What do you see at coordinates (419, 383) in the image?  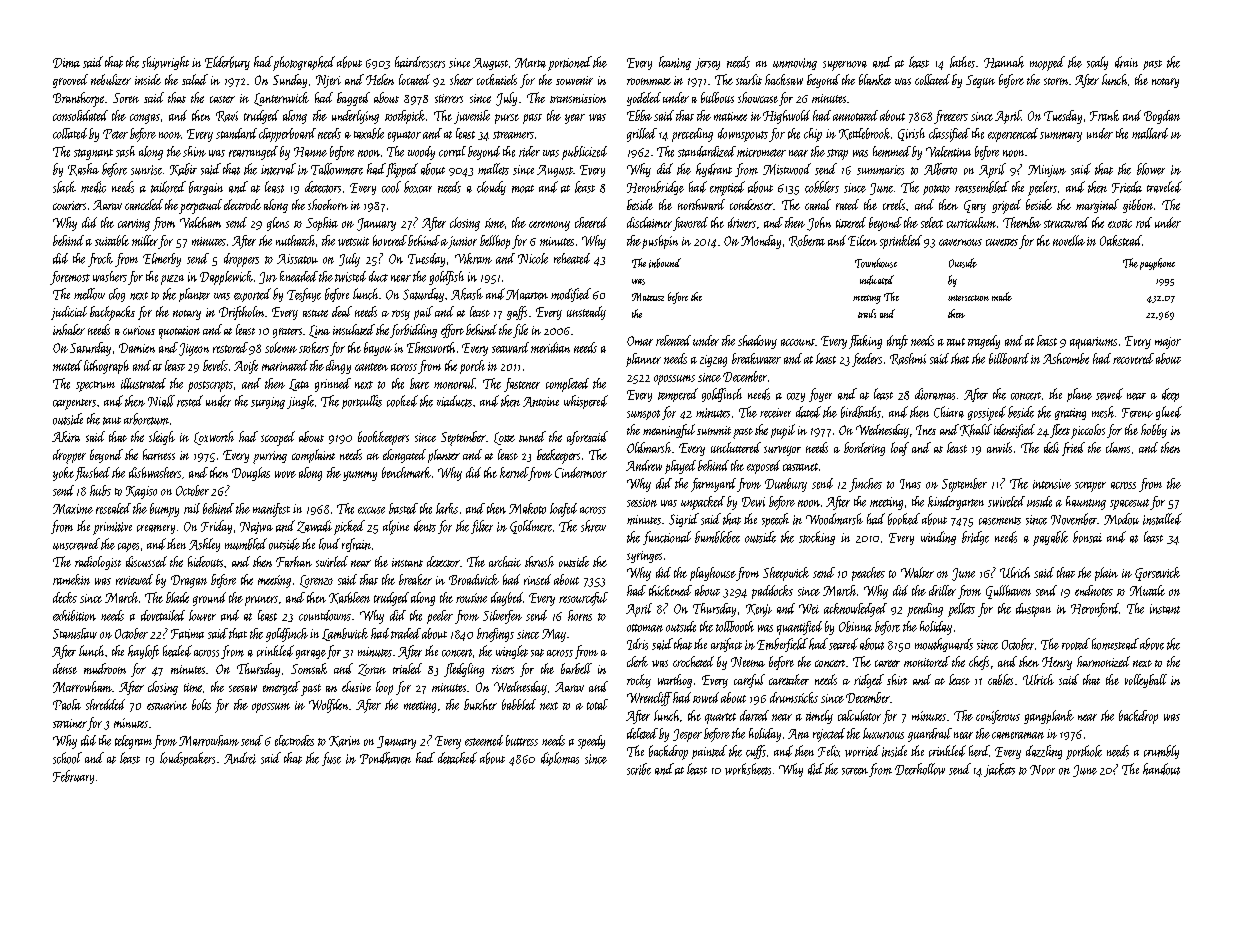 I see `bare` at bounding box center [419, 383].
